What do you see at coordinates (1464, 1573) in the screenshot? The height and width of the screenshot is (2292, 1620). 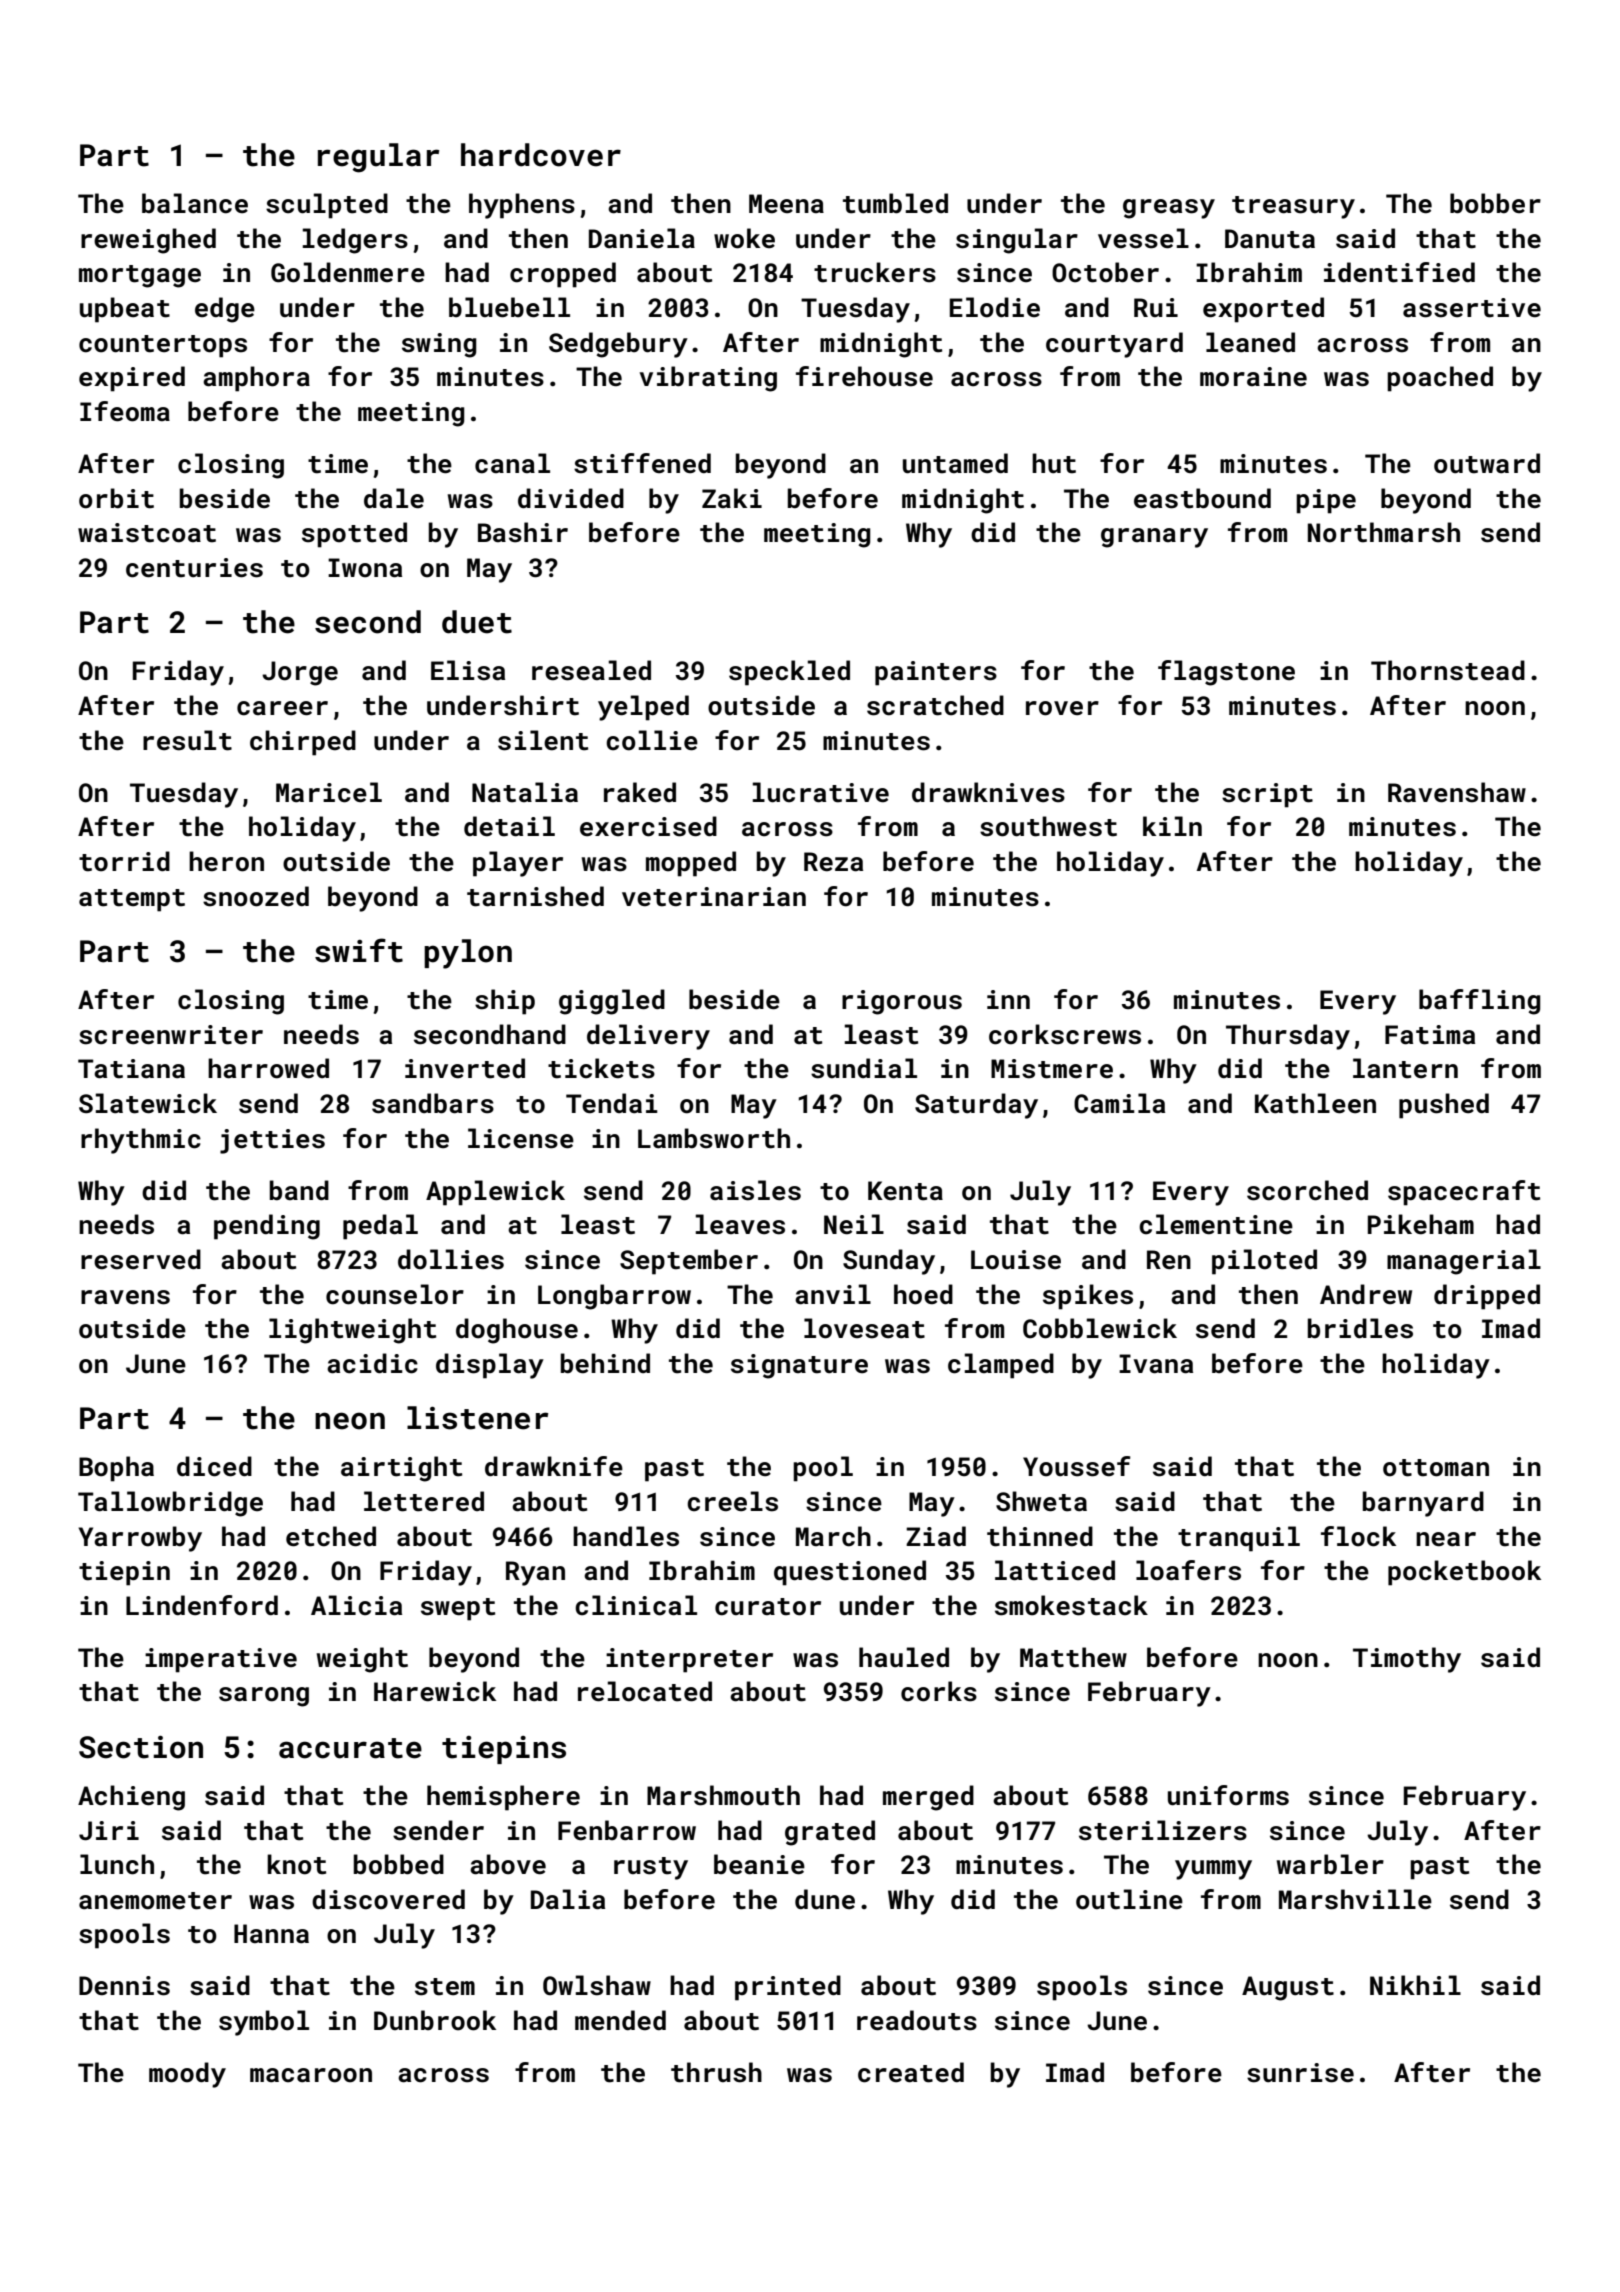 I see `pocketbook` at bounding box center [1464, 1573].
